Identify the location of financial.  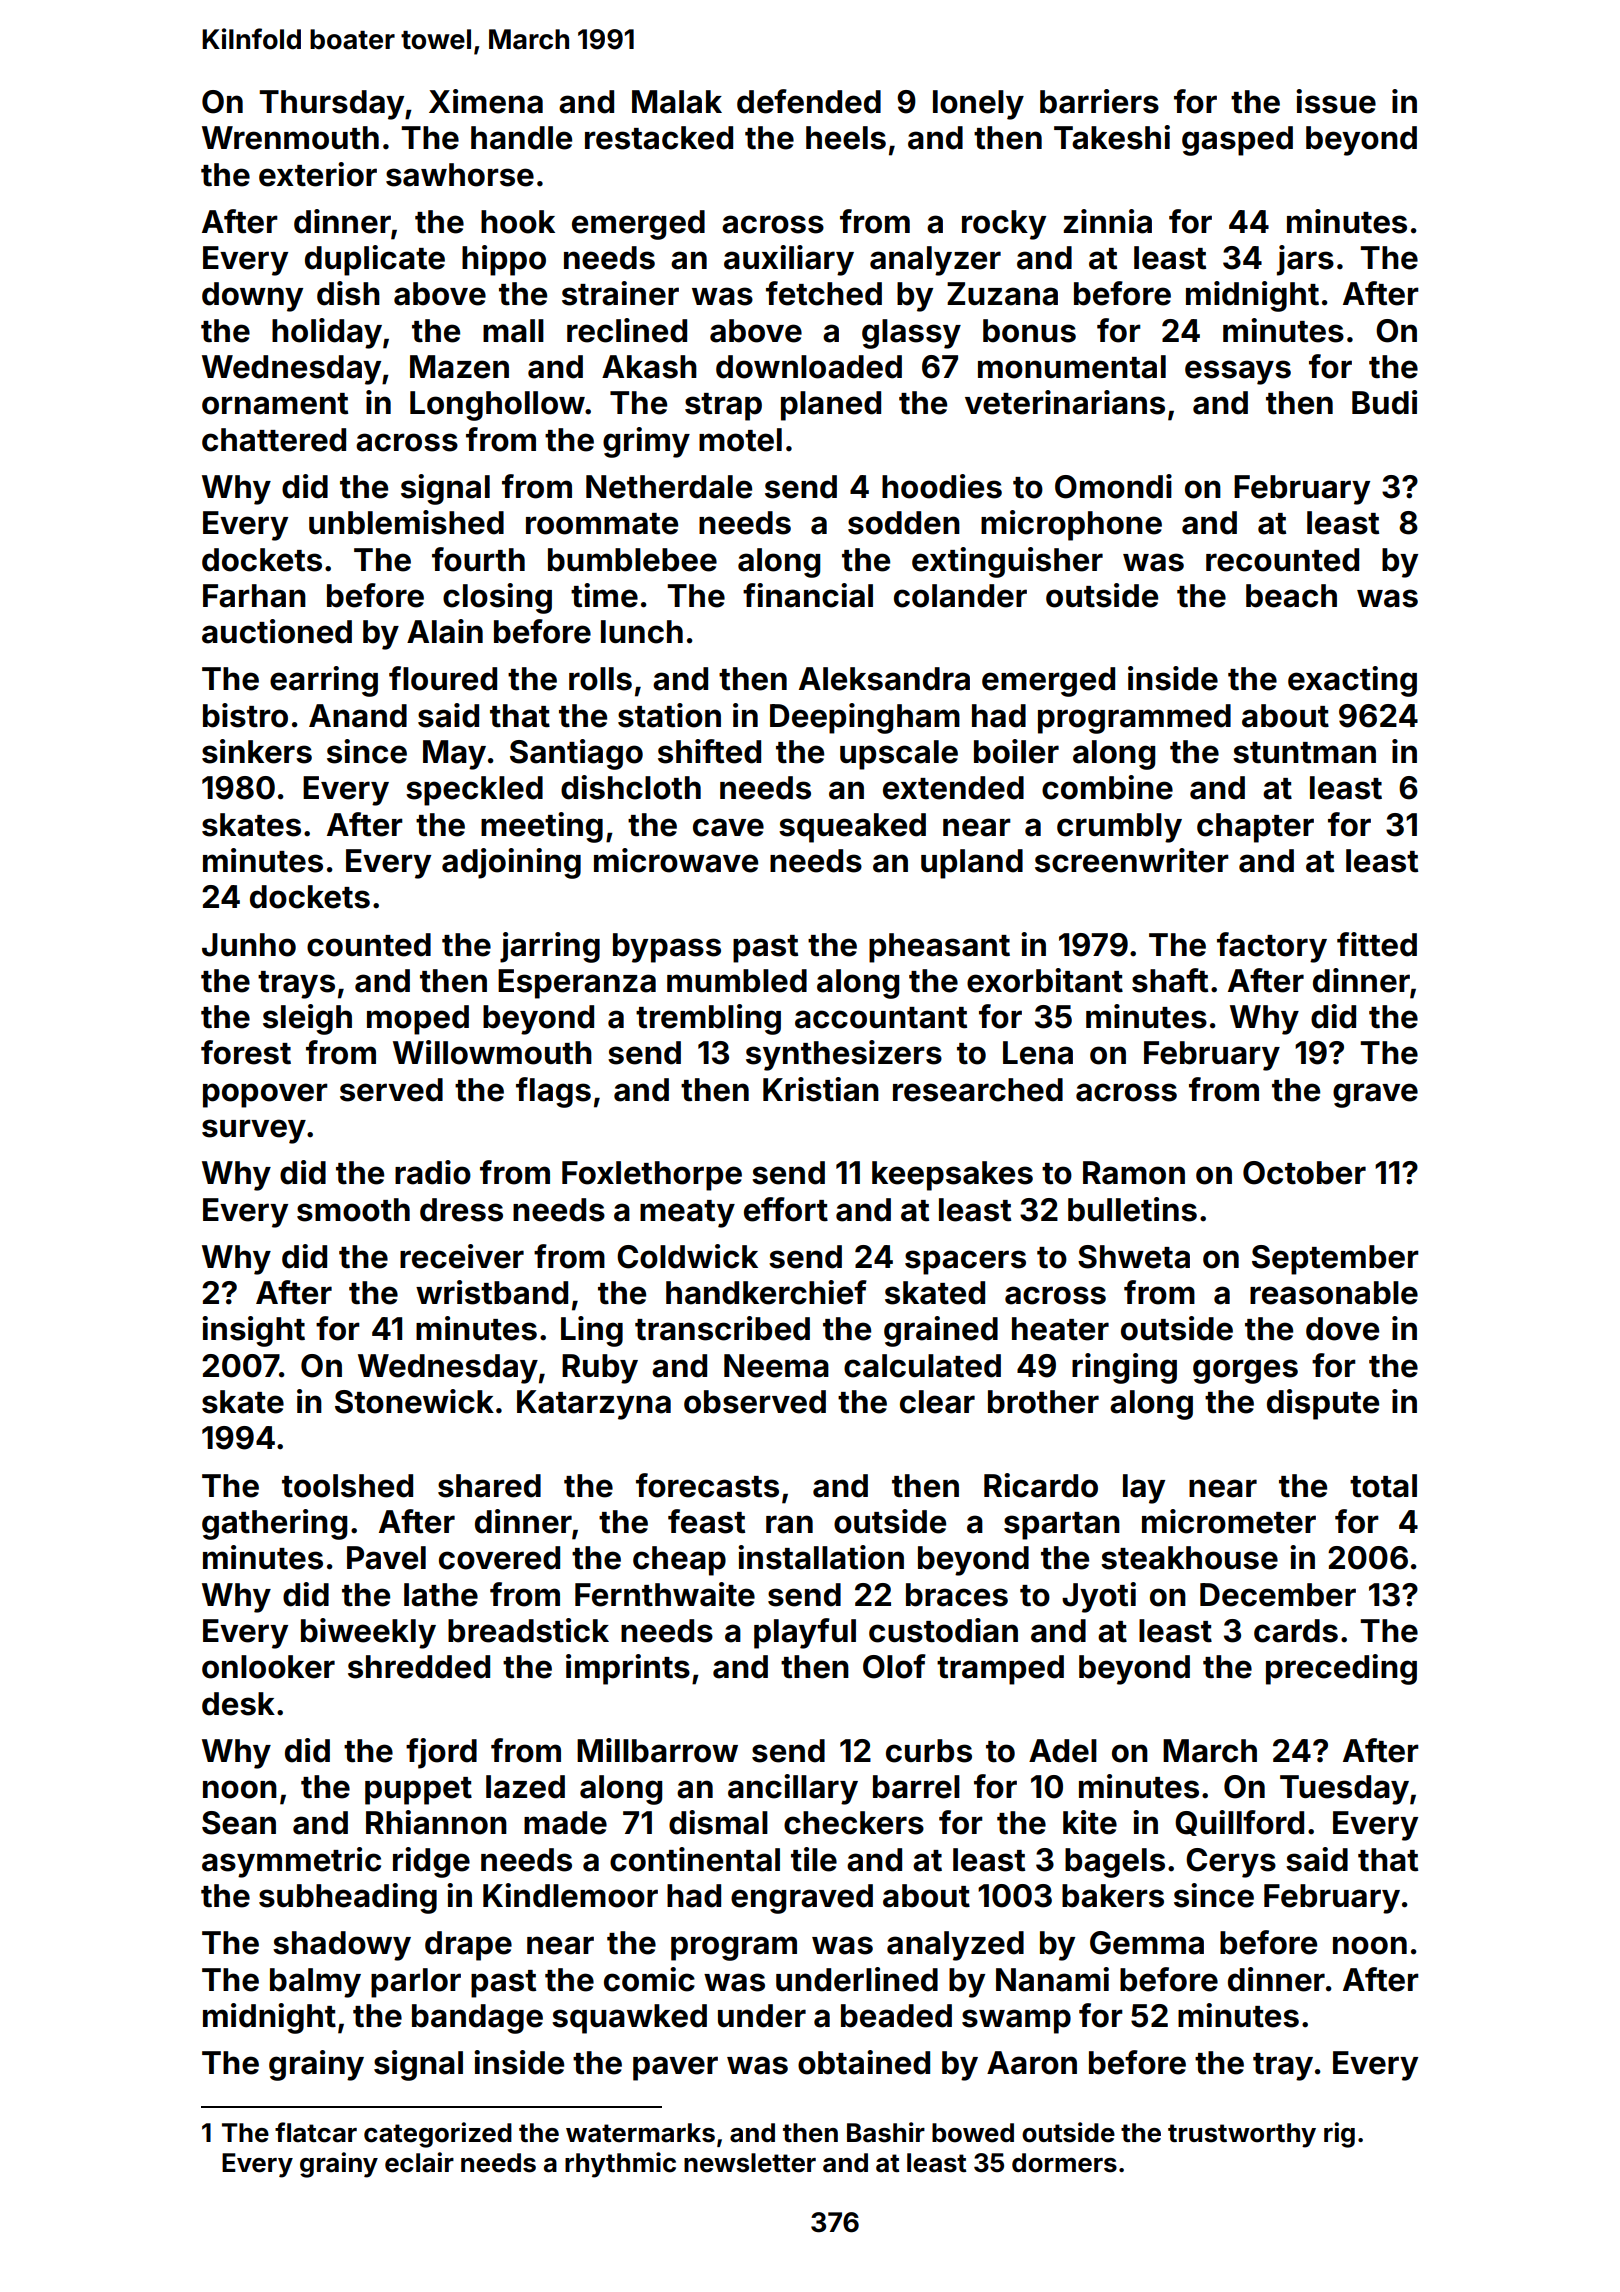
(808, 595).
